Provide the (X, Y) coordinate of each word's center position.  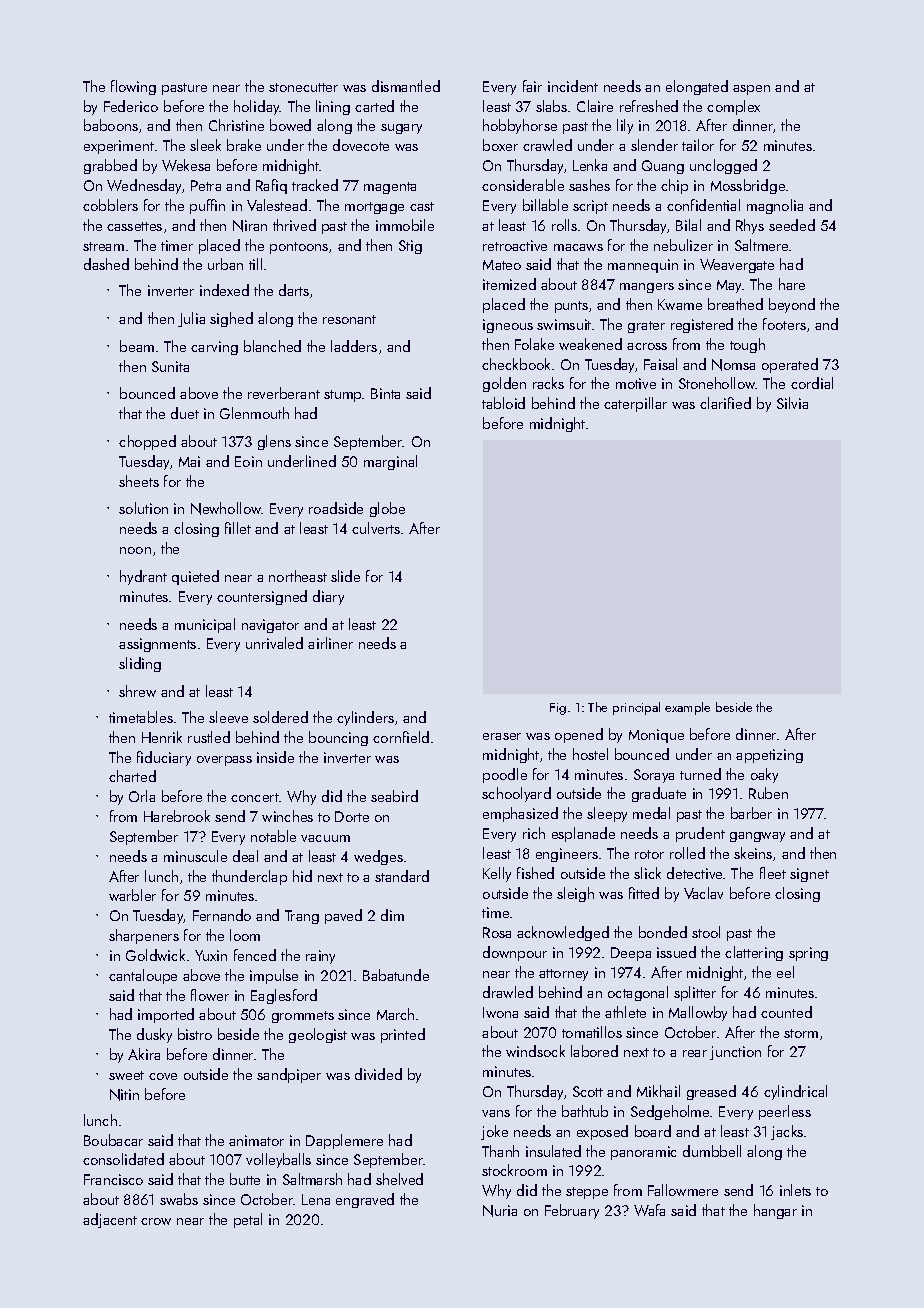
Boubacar (113, 1140)
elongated (697, 87)
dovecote (361, 145)
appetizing (769, 756)
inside (275, 757)
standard (402, 876)
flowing (133, 87)
